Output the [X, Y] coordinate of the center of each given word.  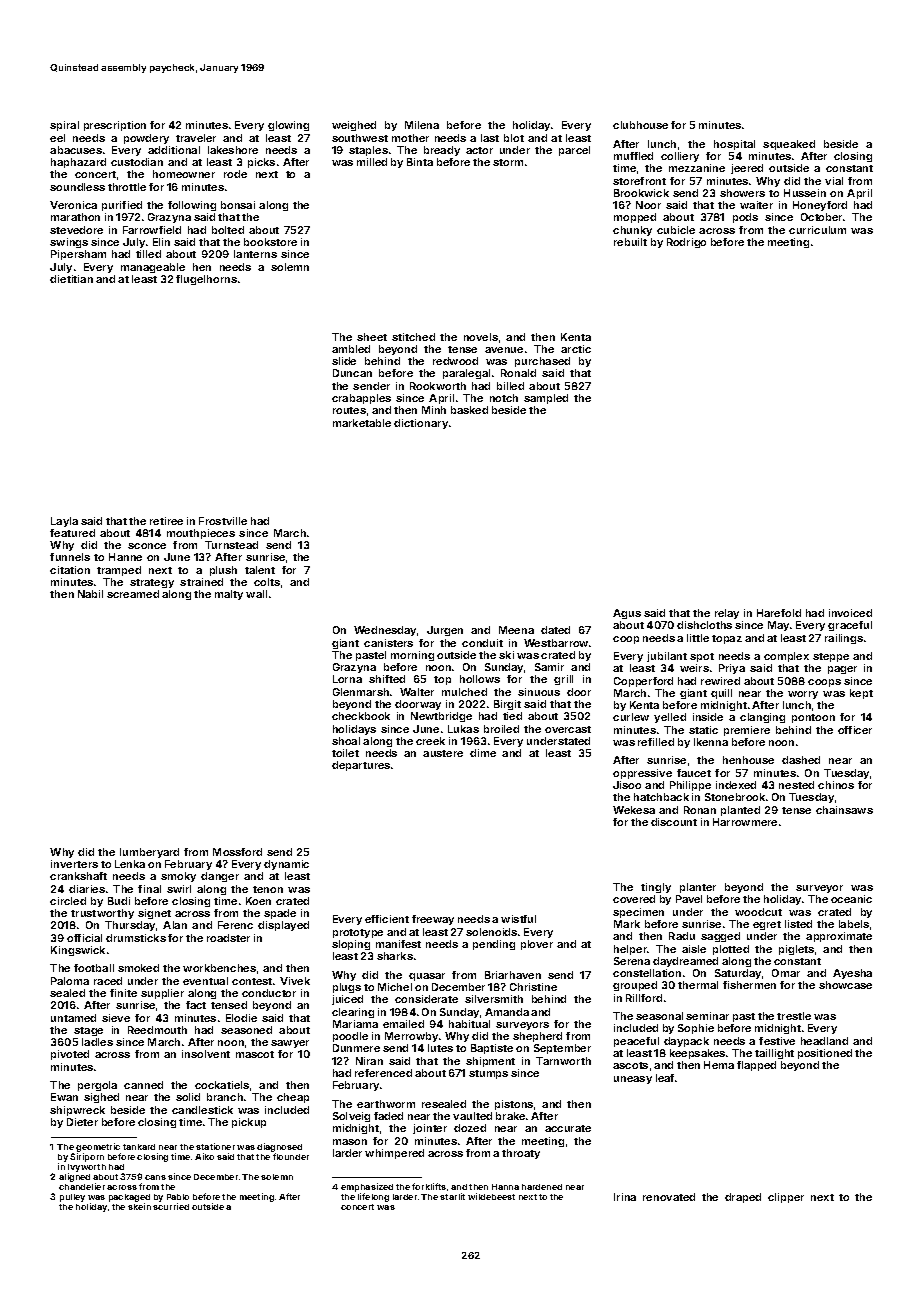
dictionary [421, 424]
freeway [433, 920]
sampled [546, 399]
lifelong [373, 1197]
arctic [576, 349]
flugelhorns [206, 280]
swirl [179, 889]
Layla [64, 522]
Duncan [352, 373]
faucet [694, 773]
